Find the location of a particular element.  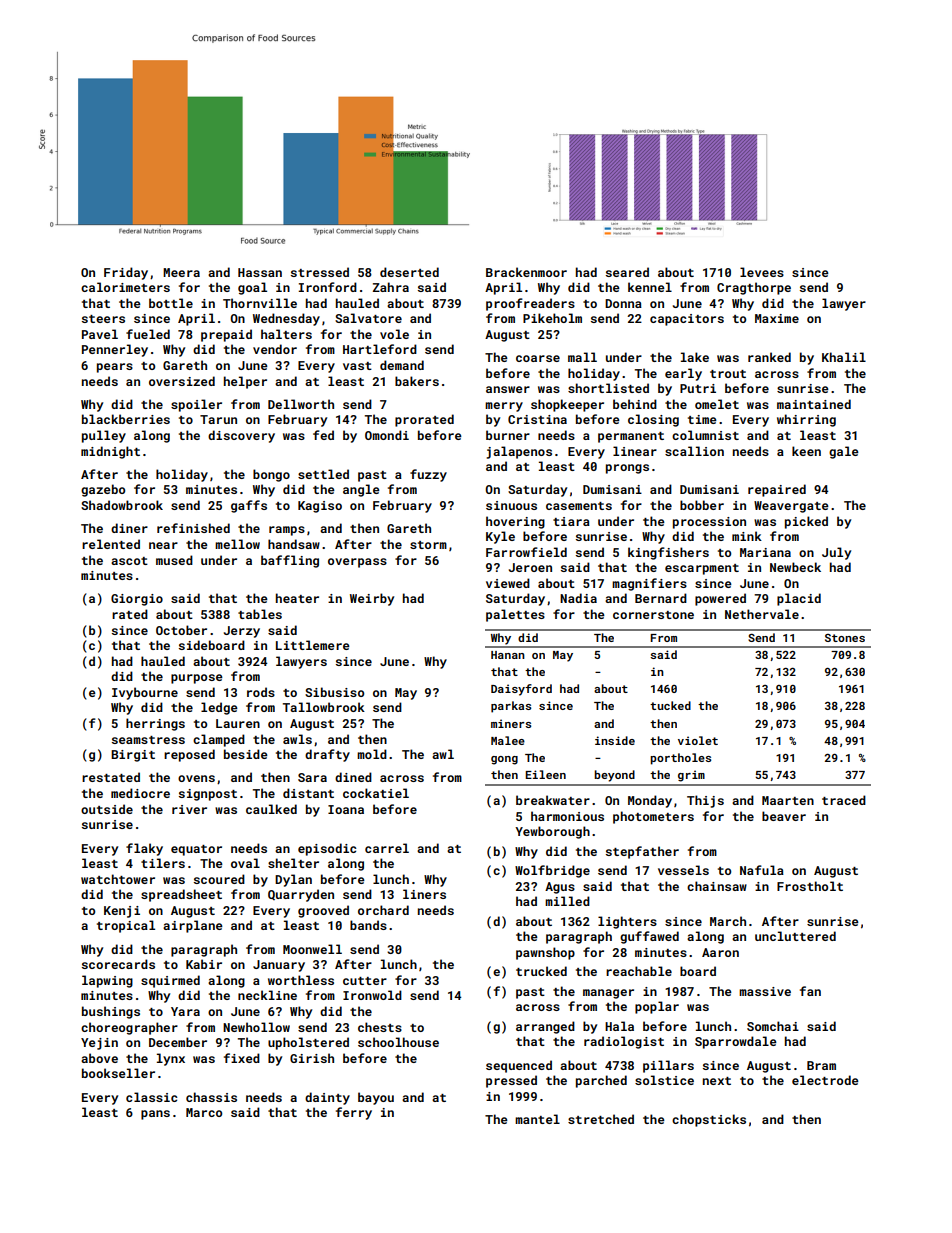

massive is located at coordinates (765, 991).
